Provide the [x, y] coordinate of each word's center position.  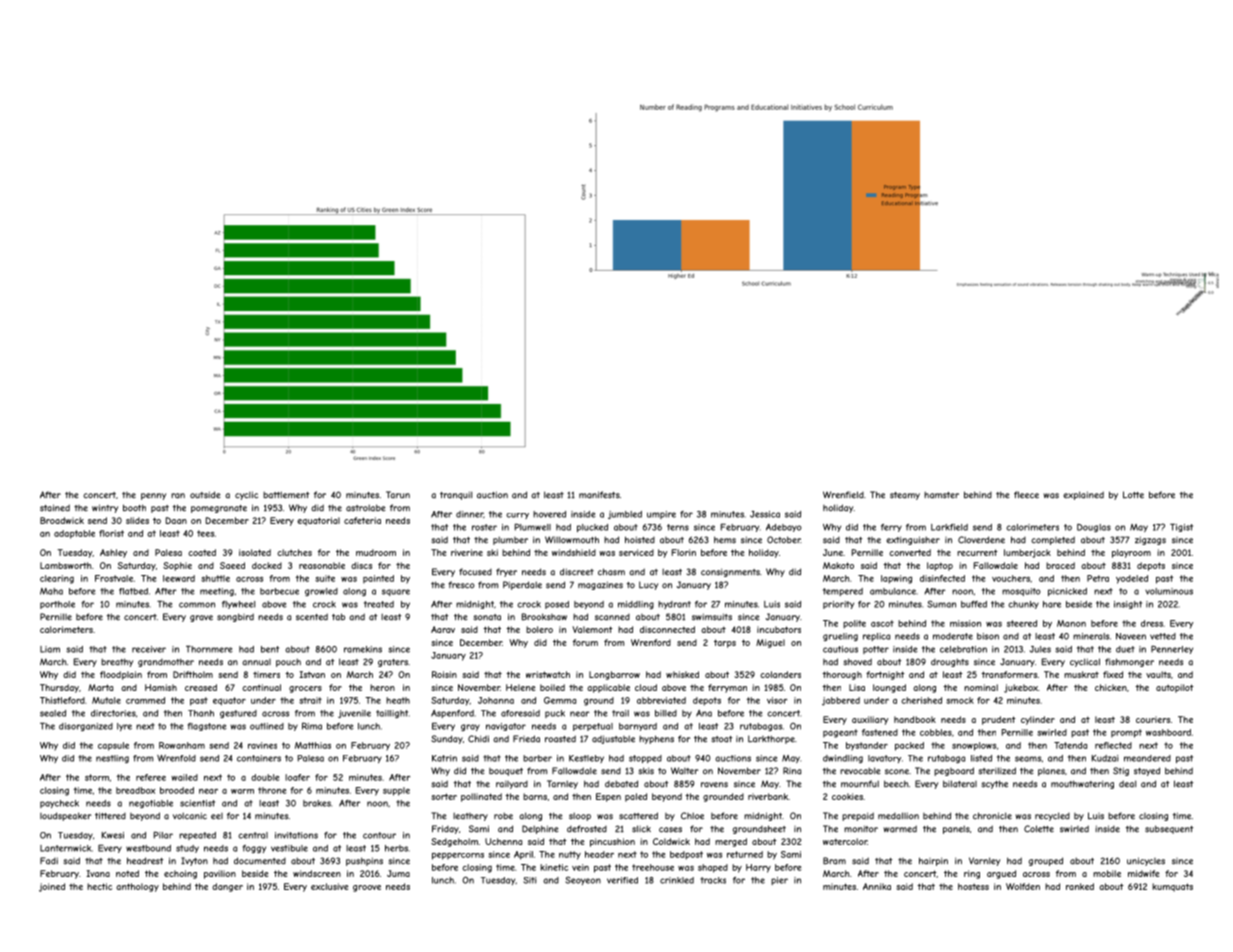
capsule [113, 746]
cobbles [936, 732]
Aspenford [452, 714]
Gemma [560, 700]
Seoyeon [583, 880]
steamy [905, 496]
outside [205, 495]
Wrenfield [843, 494]
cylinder [1038, 720]
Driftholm [193, 674]
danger [227, 887]
